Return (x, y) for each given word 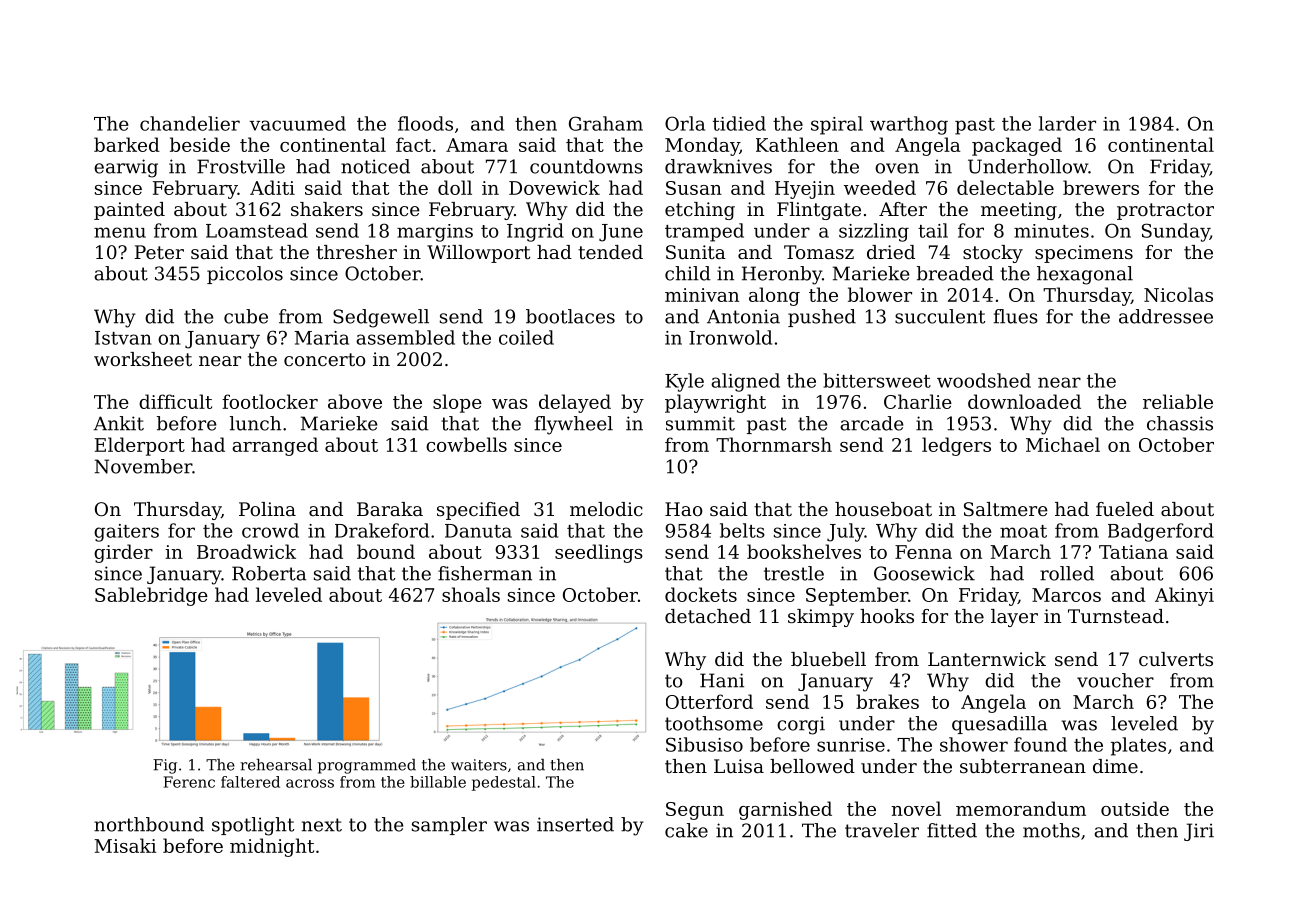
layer (1014, 618)
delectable (1005, 187)
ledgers (956, 446)
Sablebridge (151, 596)
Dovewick (554, 187)
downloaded (1024, 401)
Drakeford (382, 530)
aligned (745, 382)
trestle (794, 573)
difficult (175, 401)
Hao (684, 509)
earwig (126, 168)
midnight (272, 847)
